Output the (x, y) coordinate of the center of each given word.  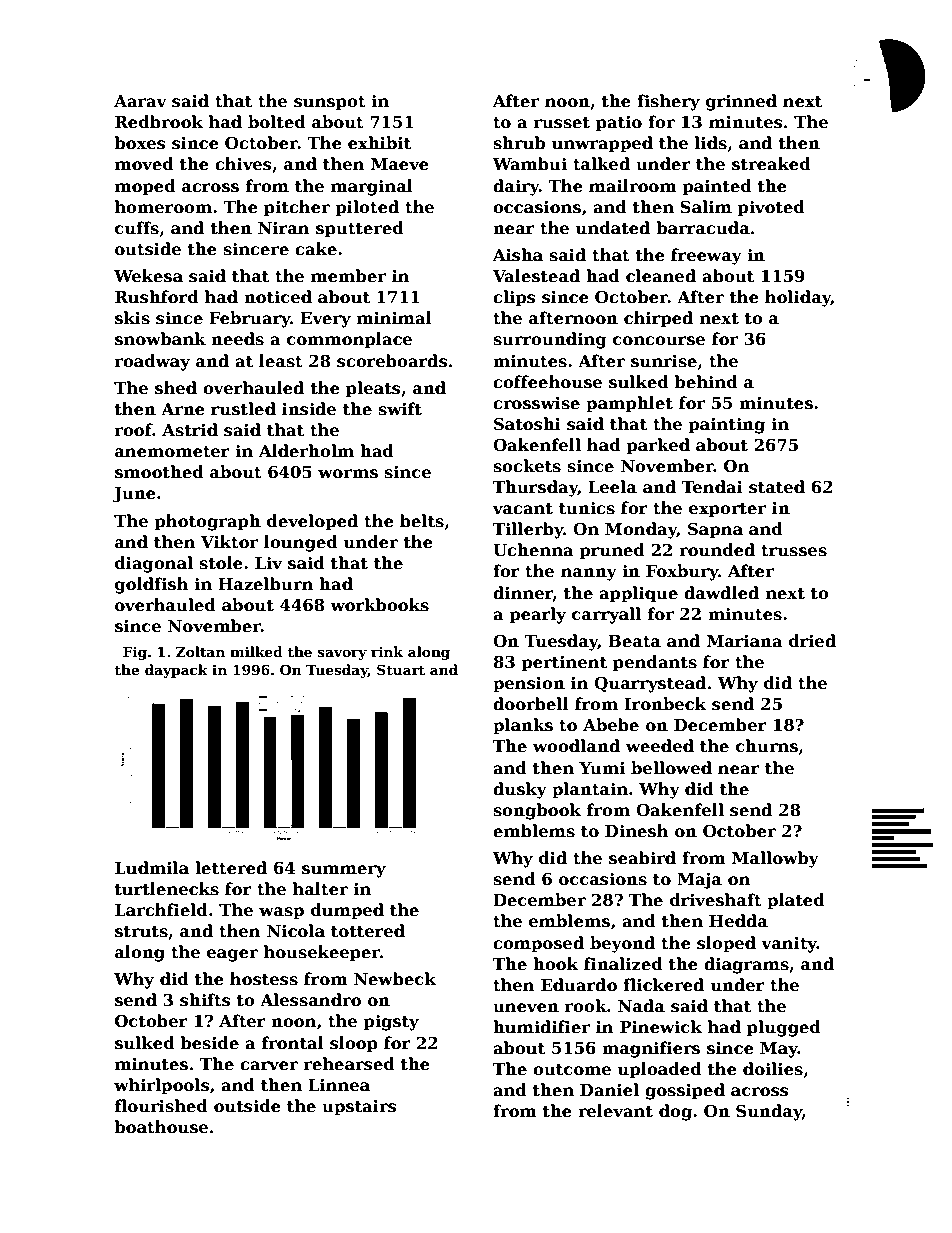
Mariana (745, 641)
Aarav (140, 101)
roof (134, 430)
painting (726, 426)
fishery (668, 102)
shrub (519, 143)
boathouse (161, 1127)
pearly (537, 615)
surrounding (550, 340)
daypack (176, 671)
